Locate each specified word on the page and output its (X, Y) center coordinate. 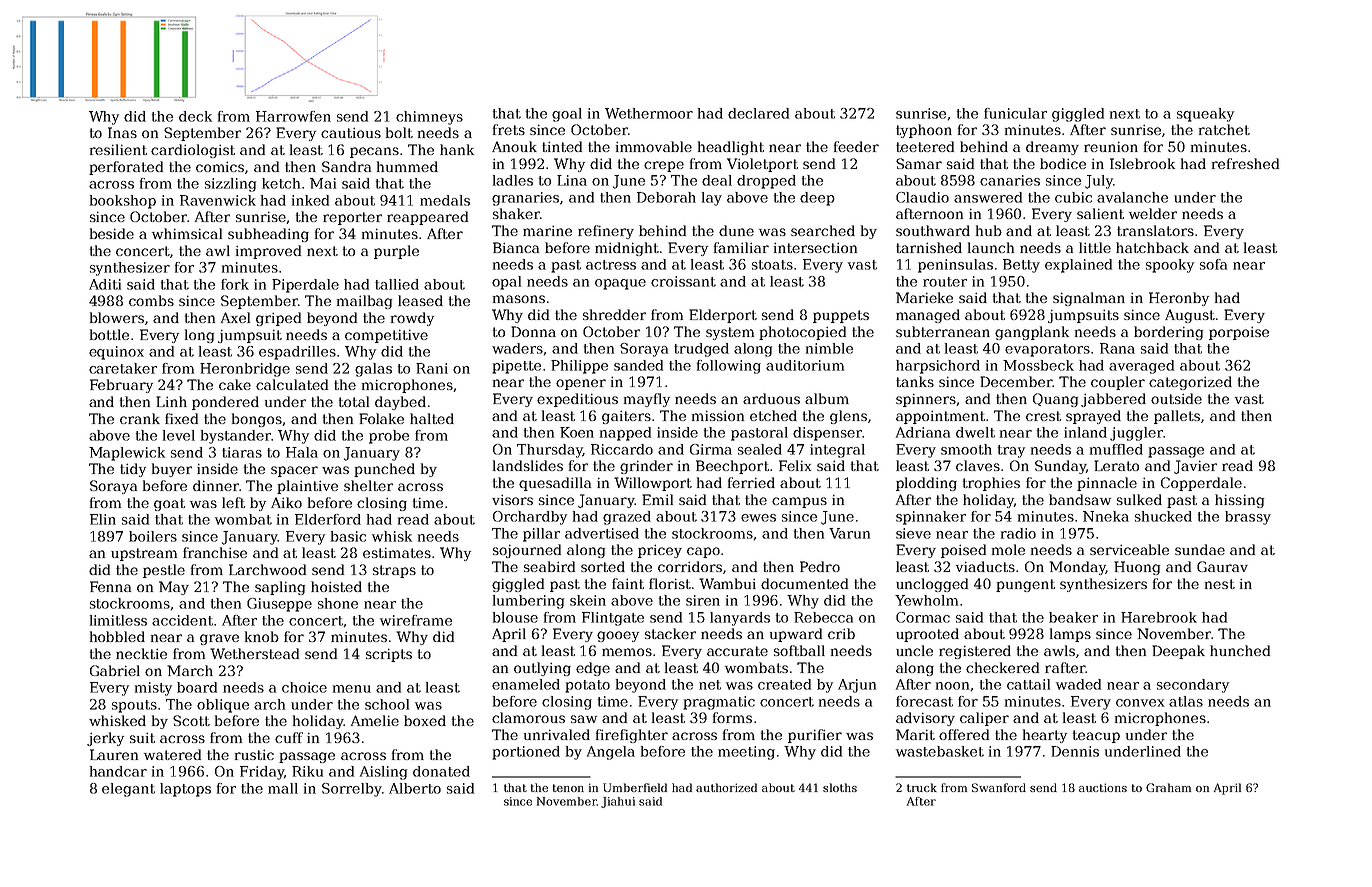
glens (848, 417)
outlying (542, 669)
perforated (126, 168)
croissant (683, 281)
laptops (185, 790)
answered (988, 197)
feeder (856, 146)
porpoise (1239, 333)
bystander (236, 437)
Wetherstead (254, 653)
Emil (657, 499)
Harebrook (1159, 617)
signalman (1089, 299)
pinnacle (1107, 484)
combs (151, 300)
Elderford (328, 519)
